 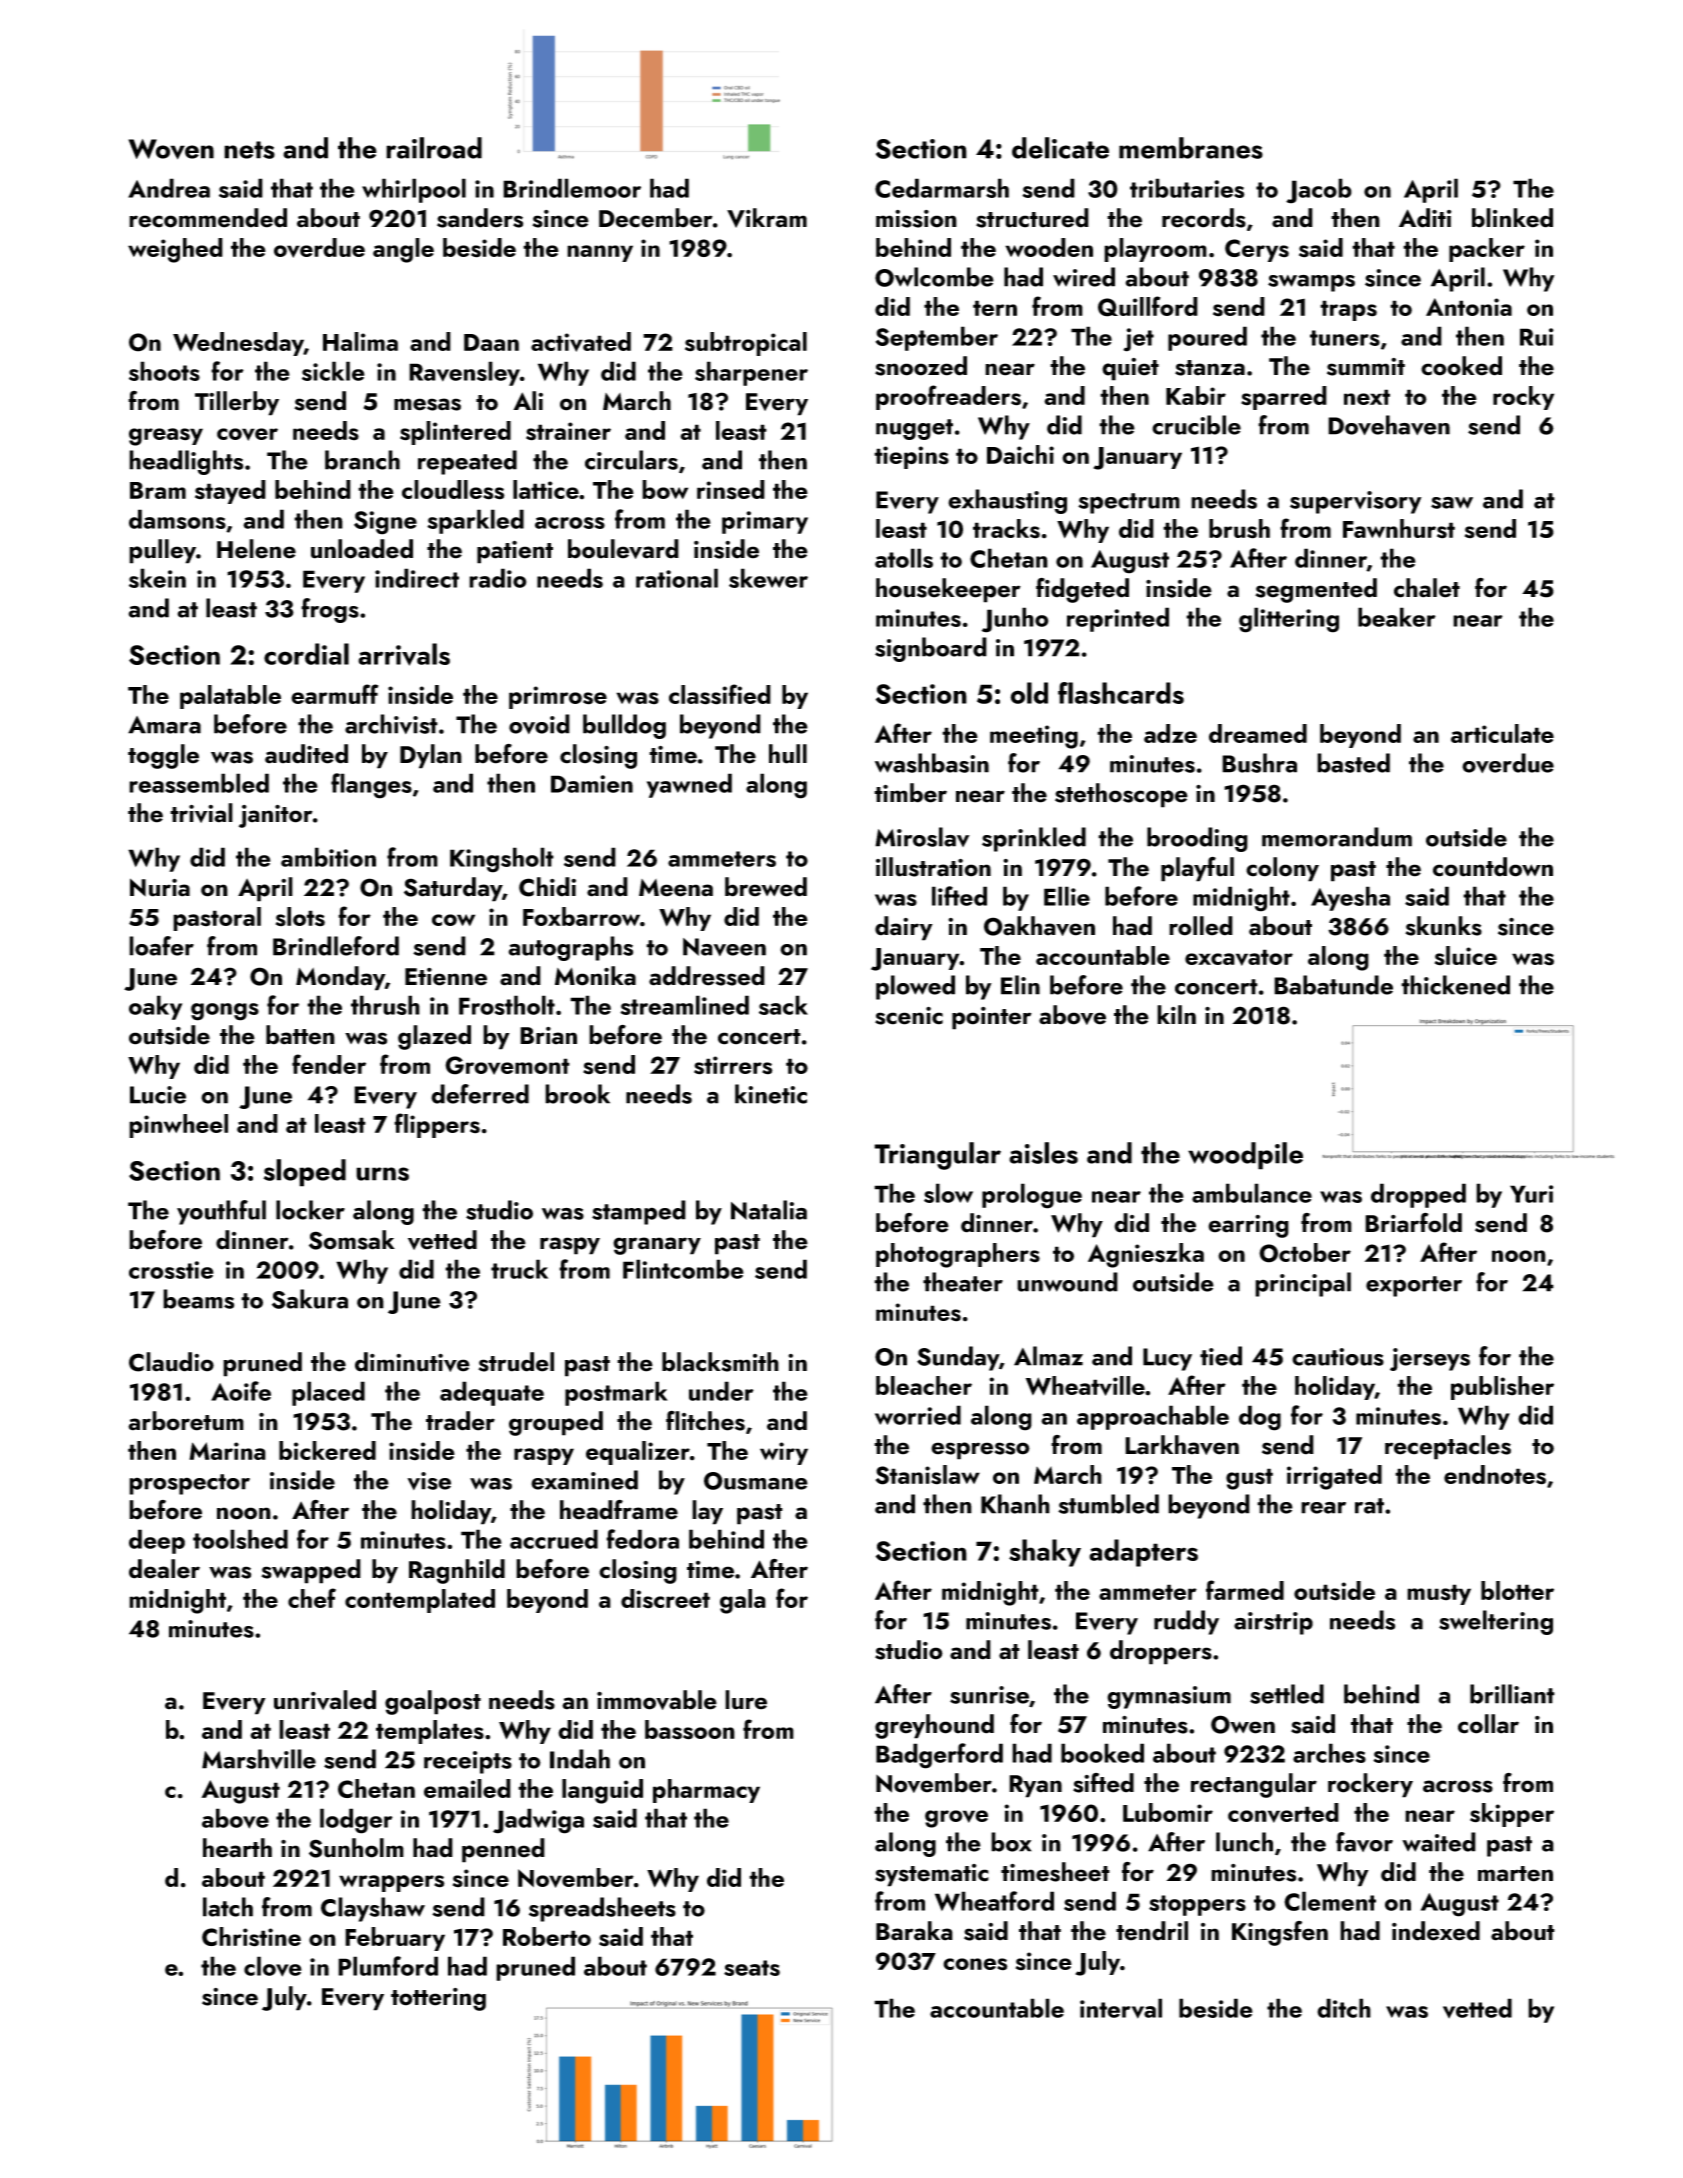 I want to click on principal, so click(x=1303, y=1284).
